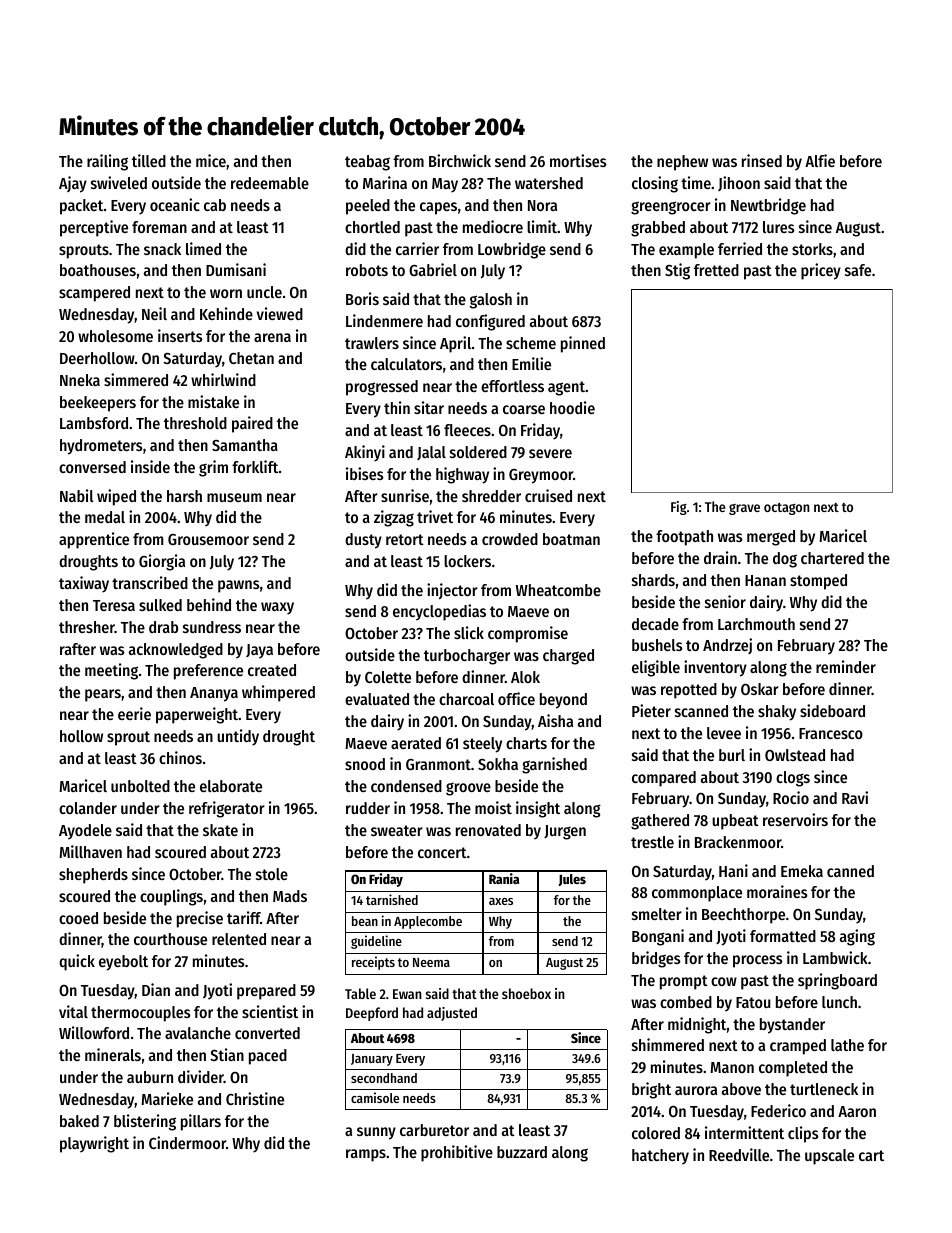 The width and height of the image is (952, 1233). I want to click on Nabil, so click(77, 495).
